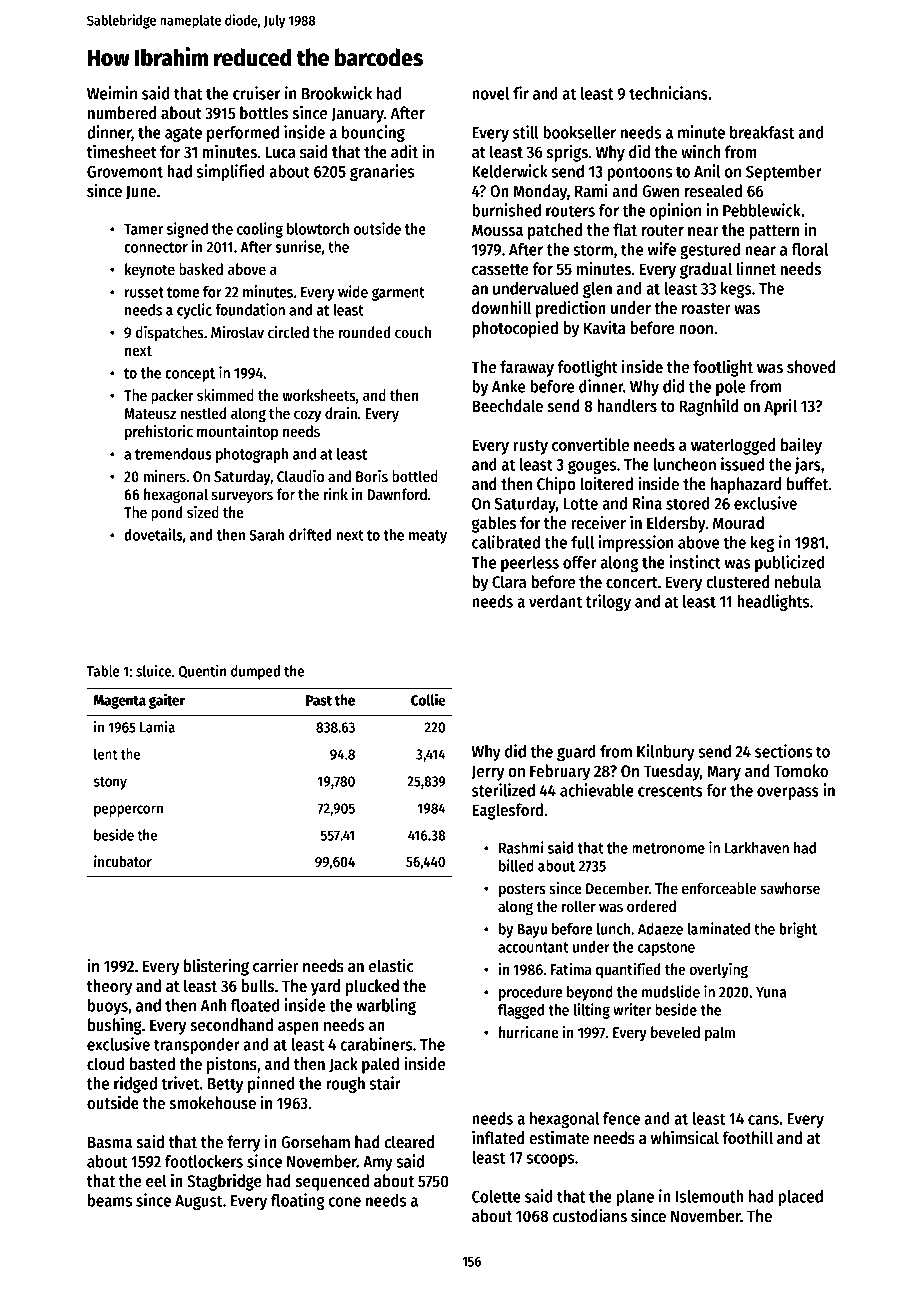 The image size is (924, 1308). What do you see at coordinates (143, 229) in the screenshot?
I see `Tamer` at bounding box center [143, 229].
